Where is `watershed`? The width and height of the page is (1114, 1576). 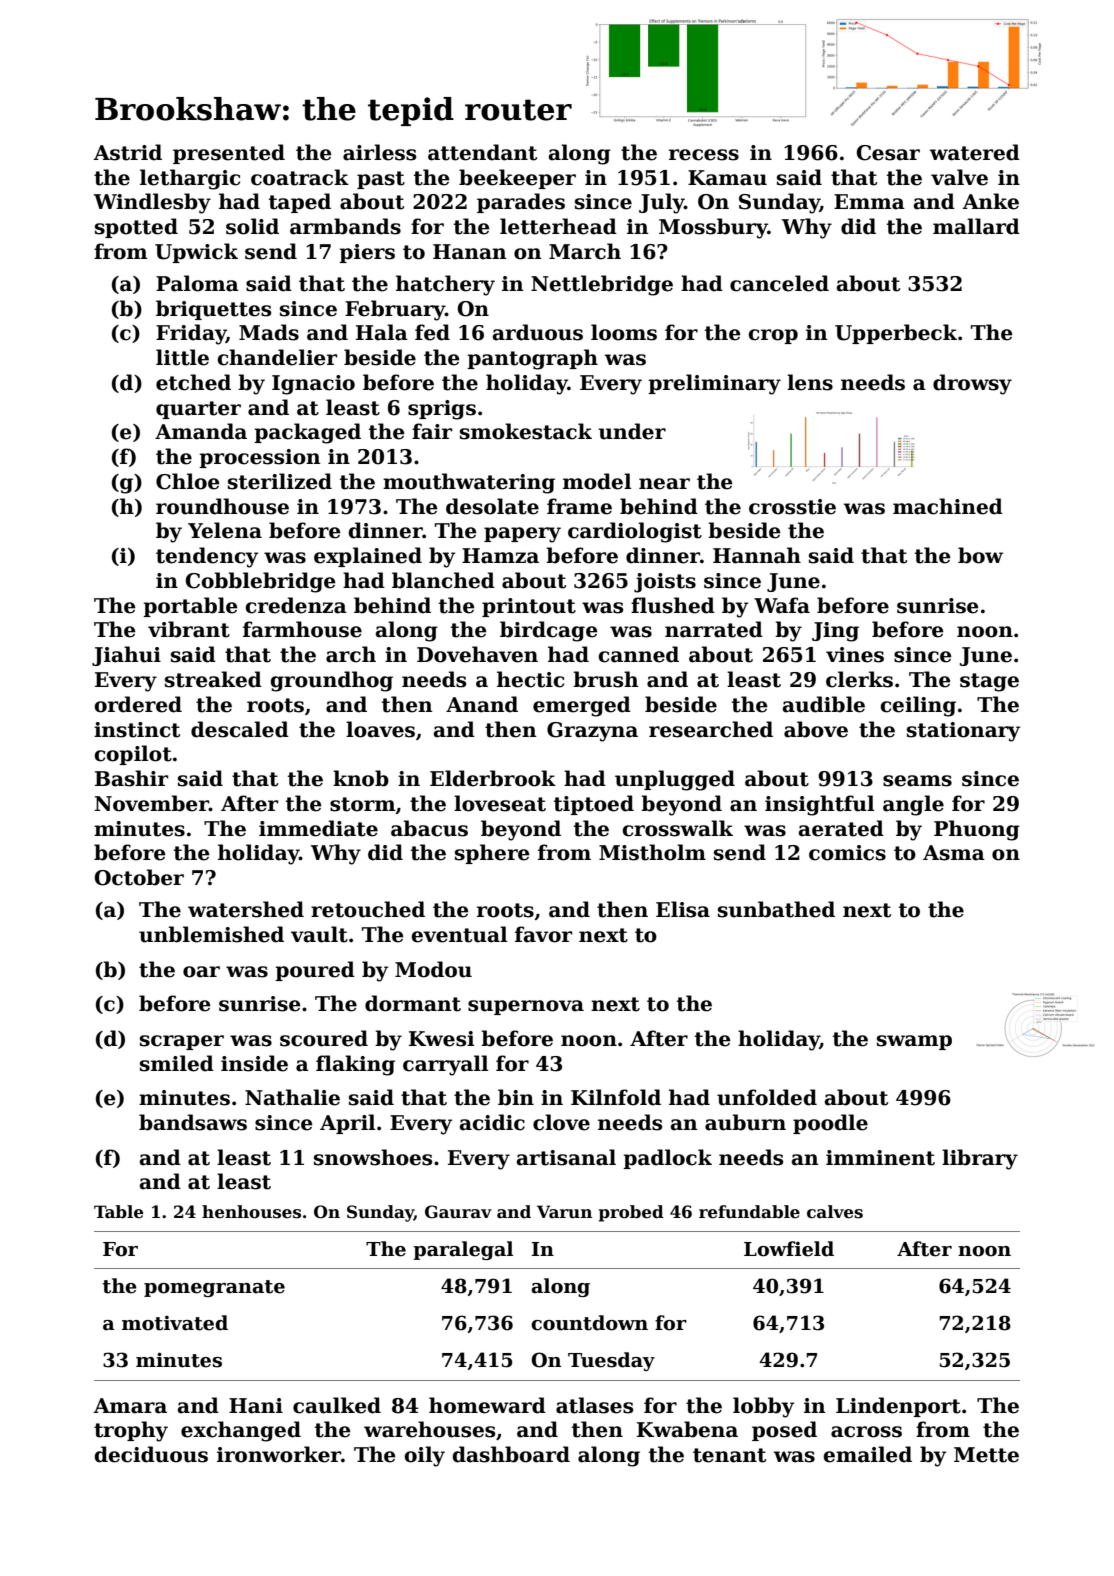
watershed is located at coordinates (246, 909).
